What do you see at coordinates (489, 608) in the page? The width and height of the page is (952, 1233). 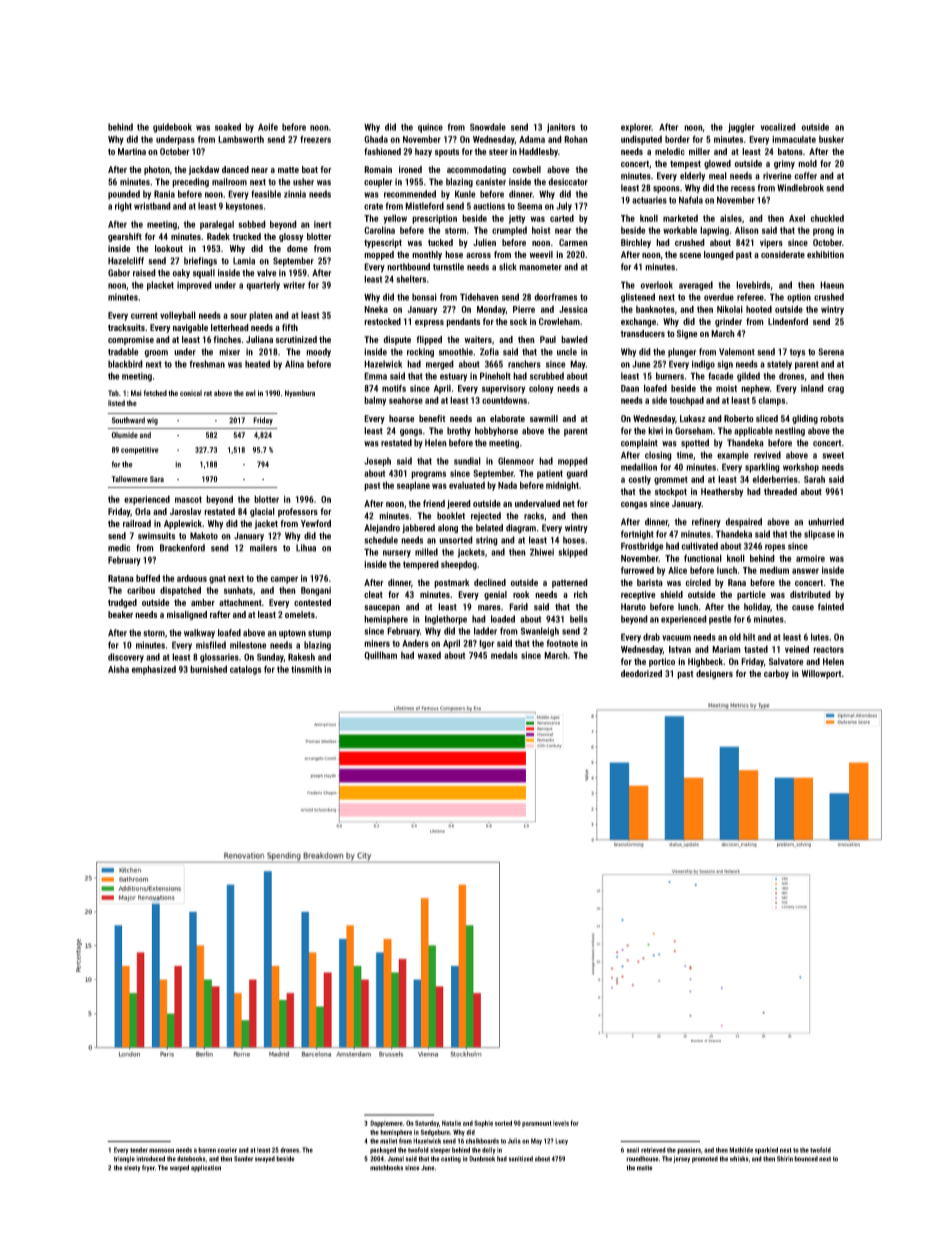 I see `mares` at bounding box center [489, 608].
